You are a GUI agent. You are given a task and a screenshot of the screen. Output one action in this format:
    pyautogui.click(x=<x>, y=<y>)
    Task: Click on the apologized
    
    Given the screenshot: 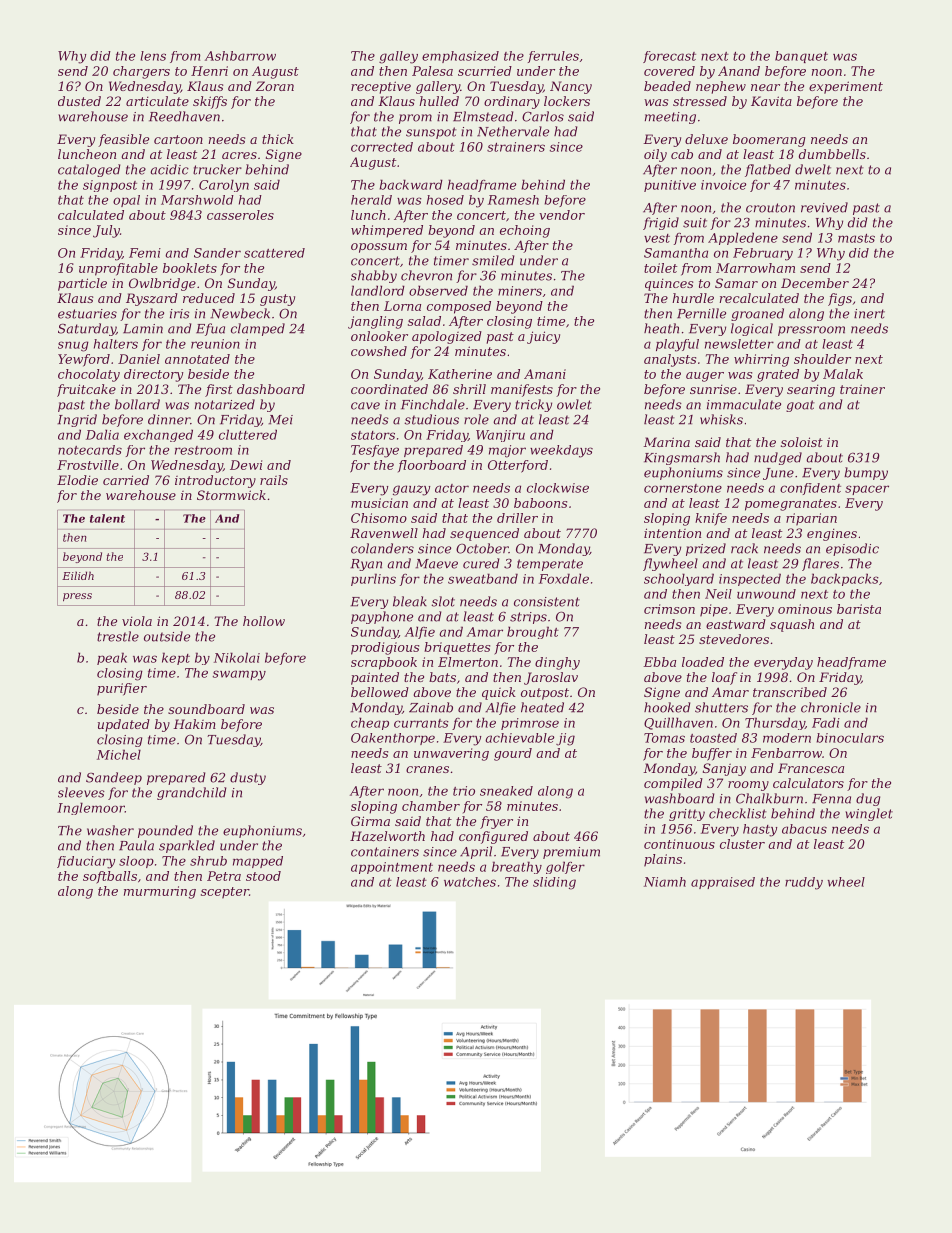 What is the action you would take?
    pyautogui.click(x=447, y=337)
